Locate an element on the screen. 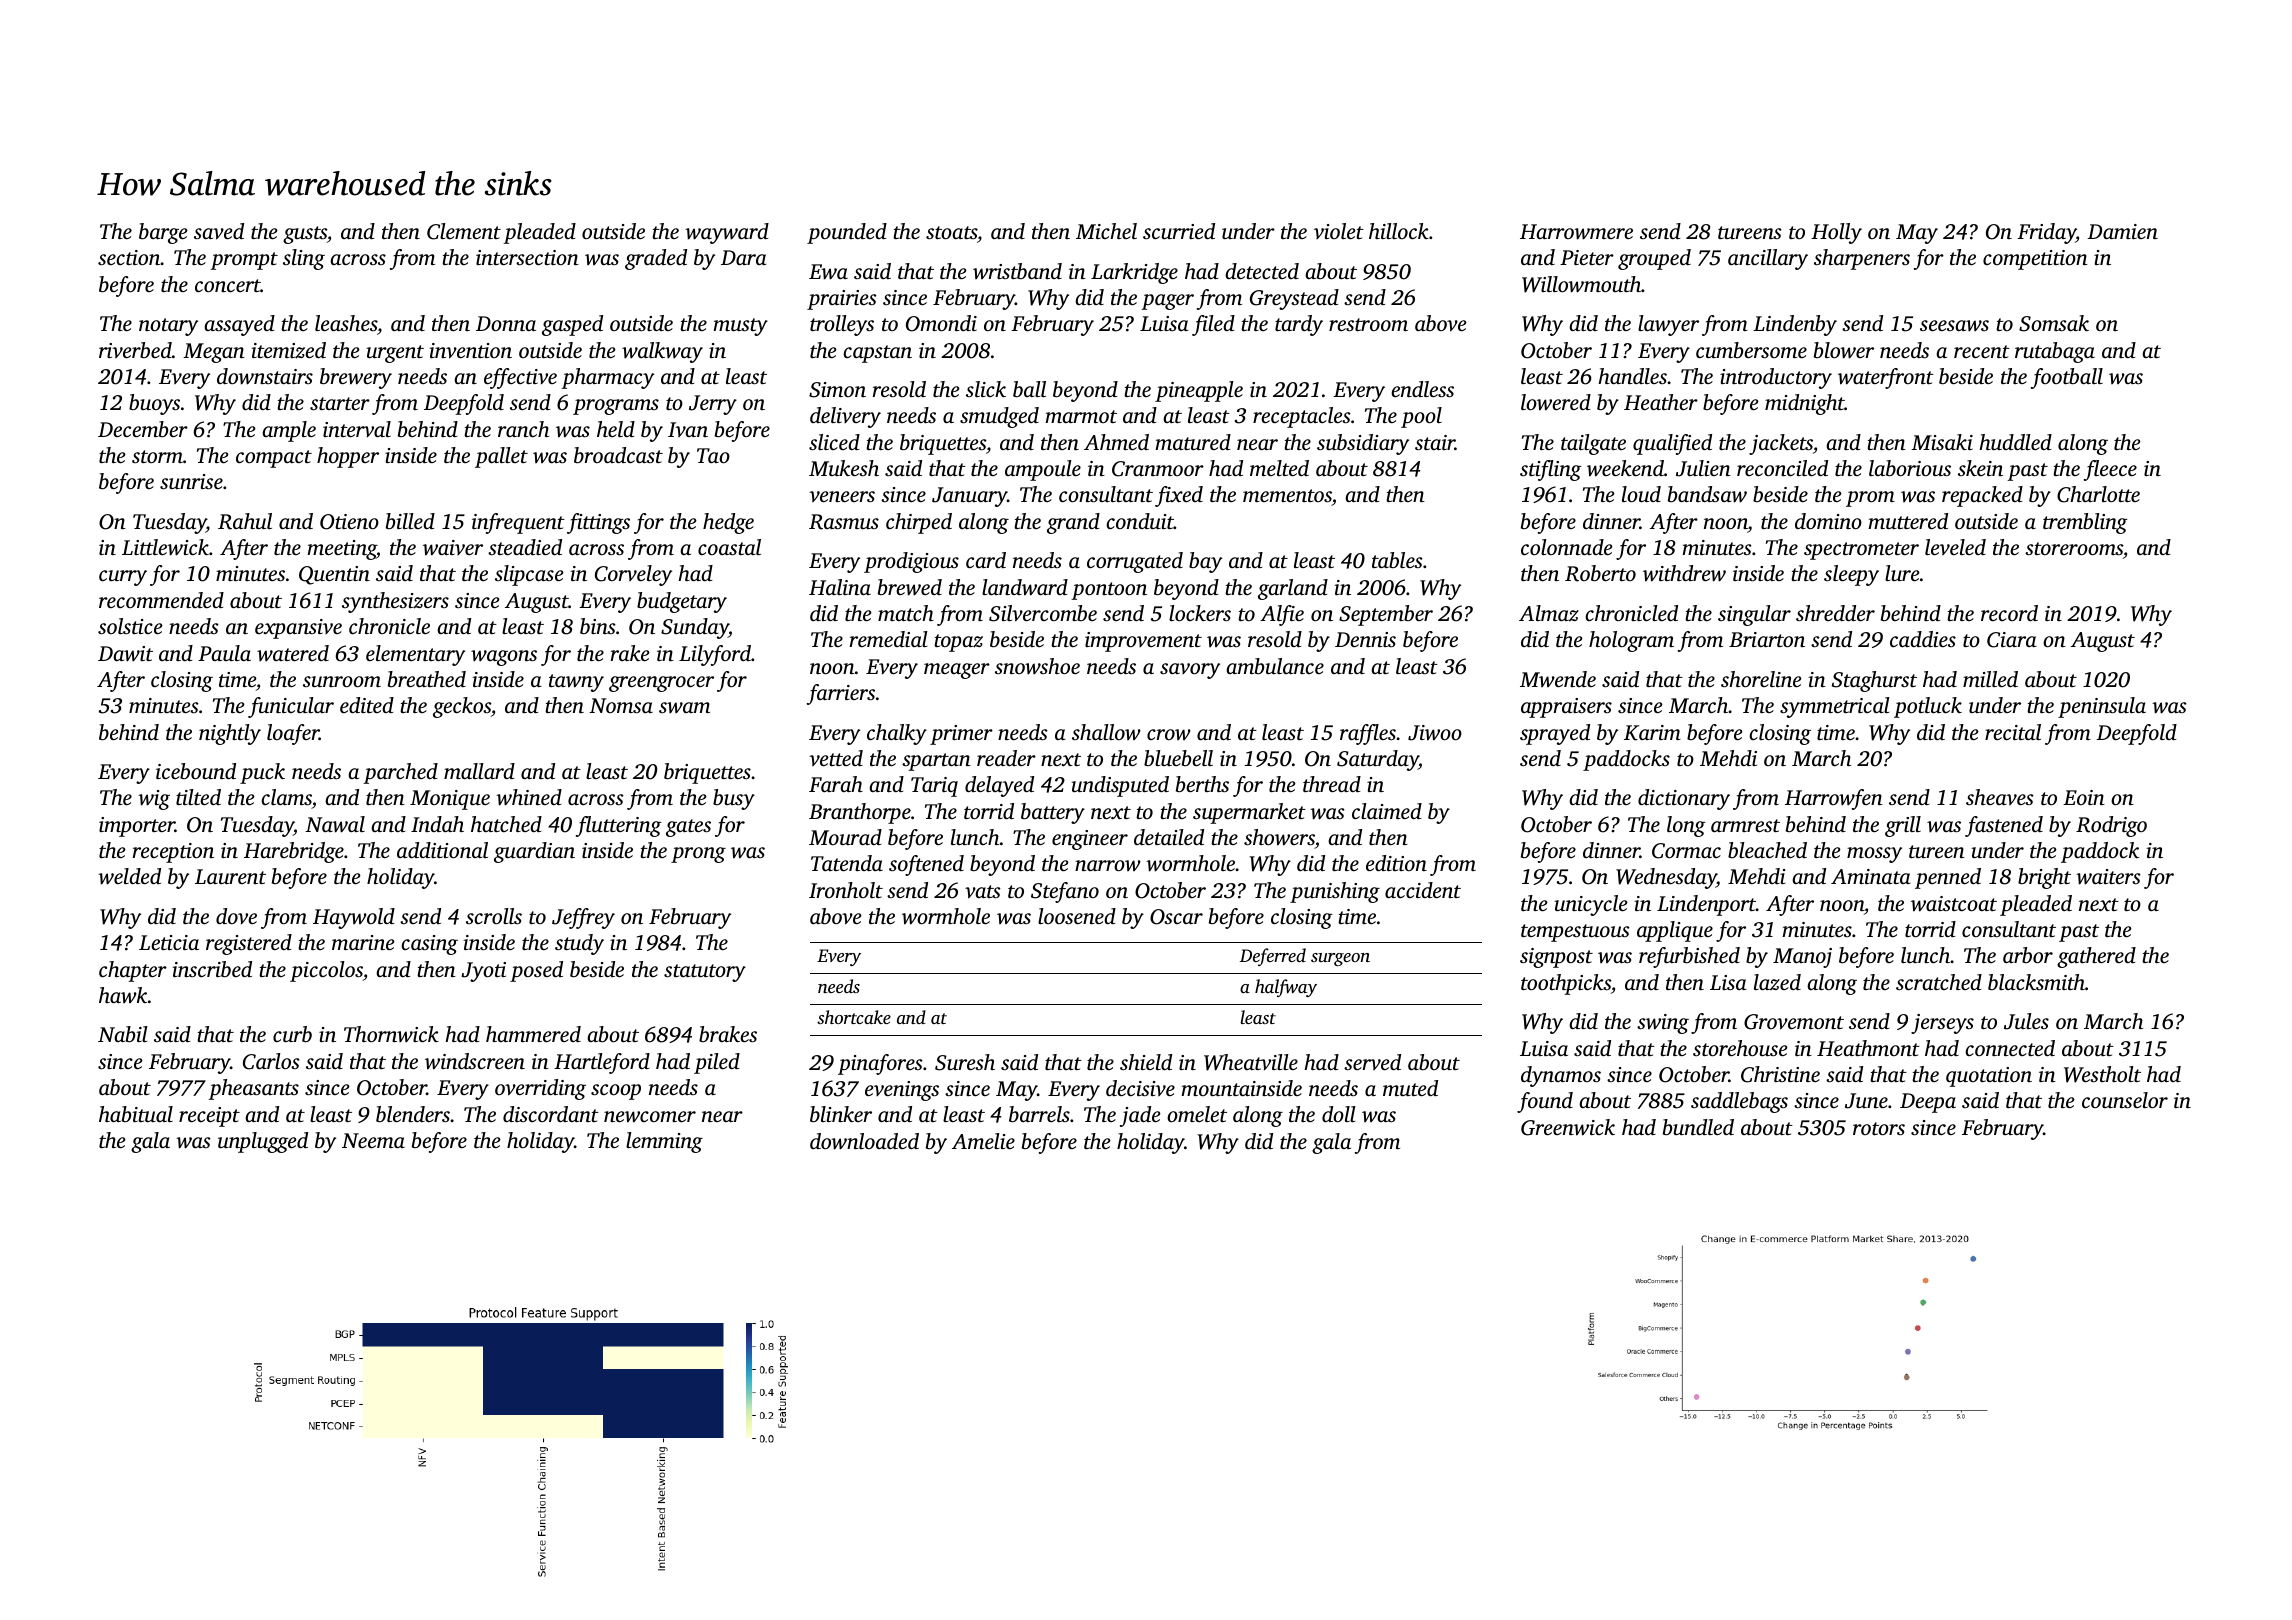  loafer is located at coordinates (293, 734).
